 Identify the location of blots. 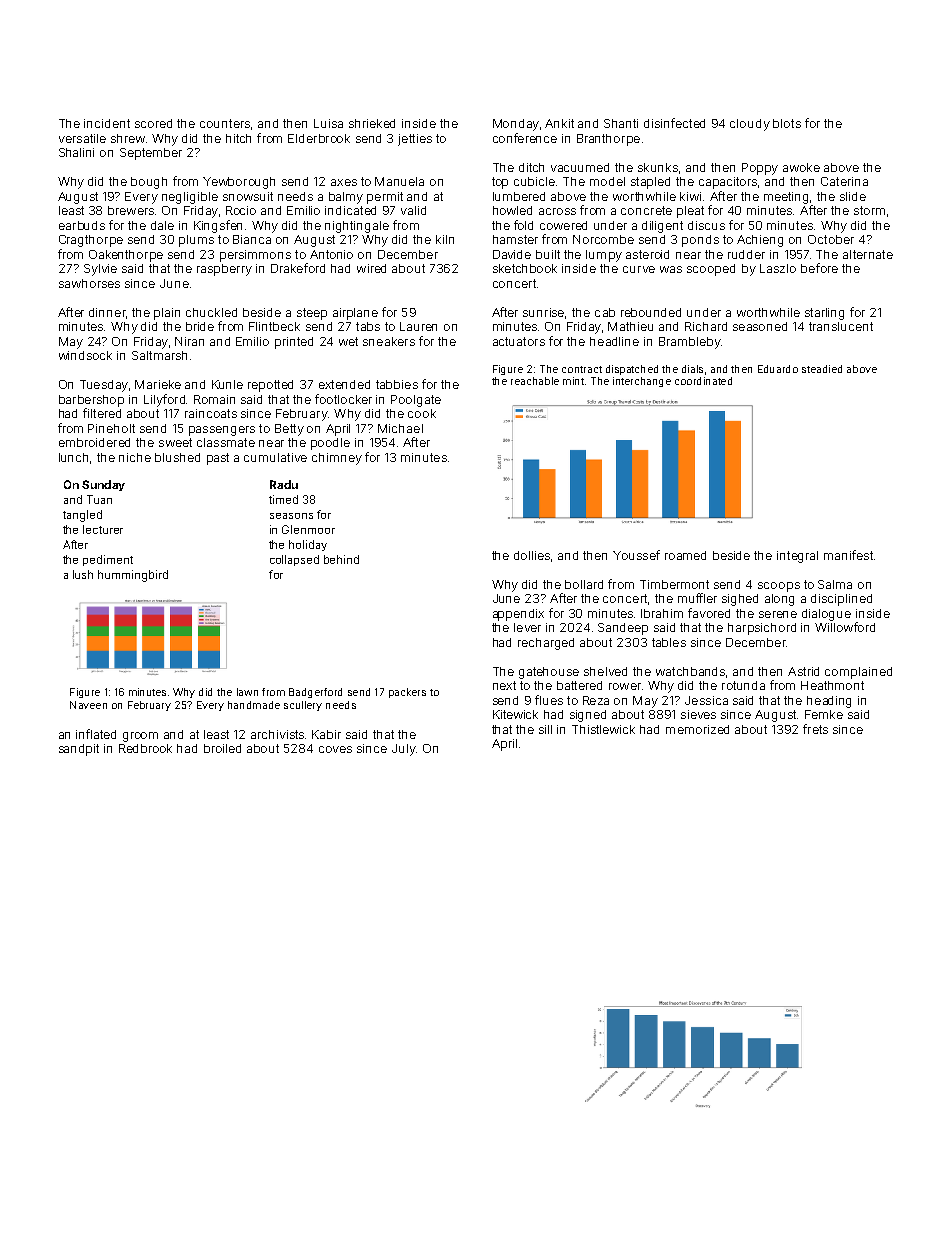
(787, 123).
